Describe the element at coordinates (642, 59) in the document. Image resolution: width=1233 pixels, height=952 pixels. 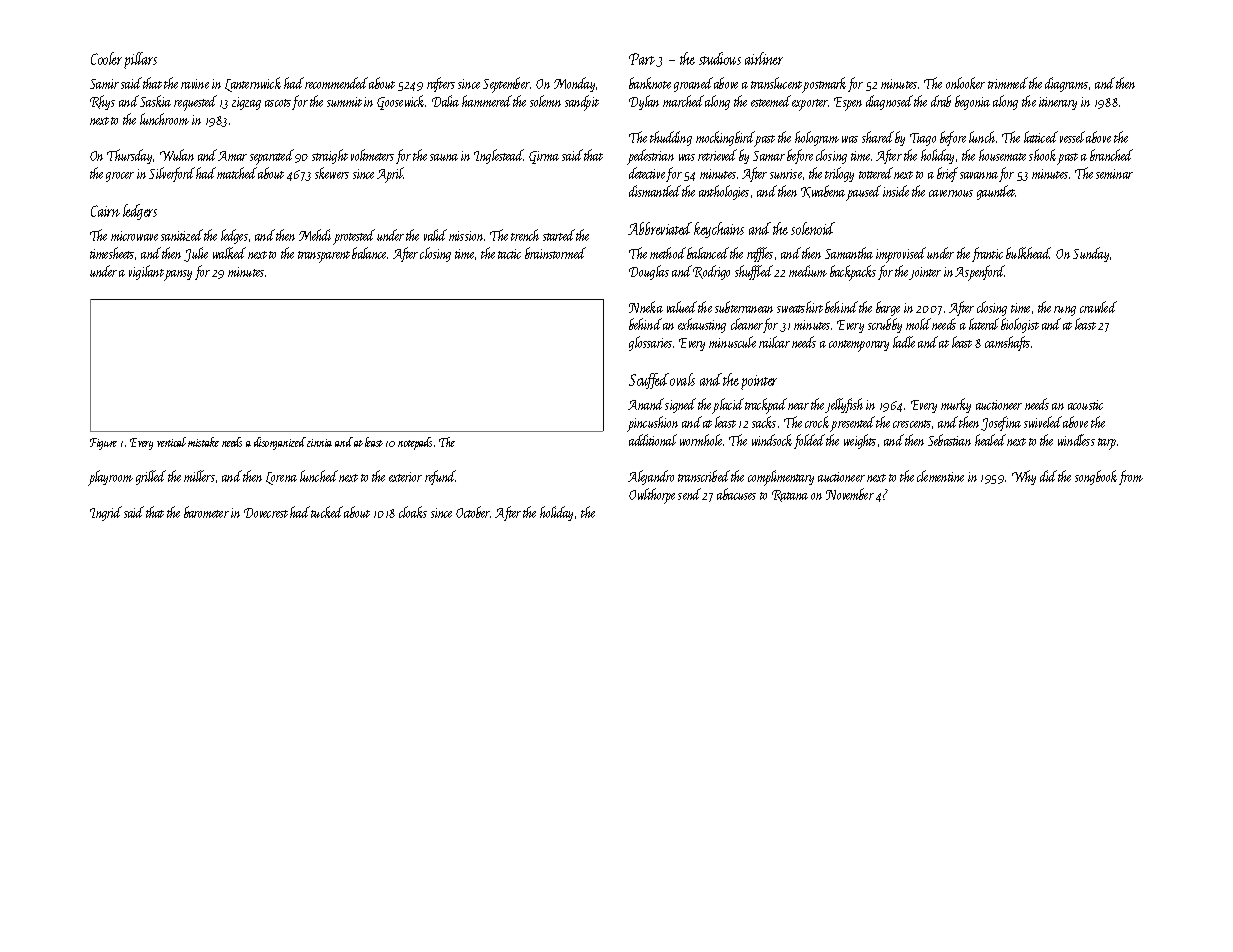
I see `Part` at that location.
